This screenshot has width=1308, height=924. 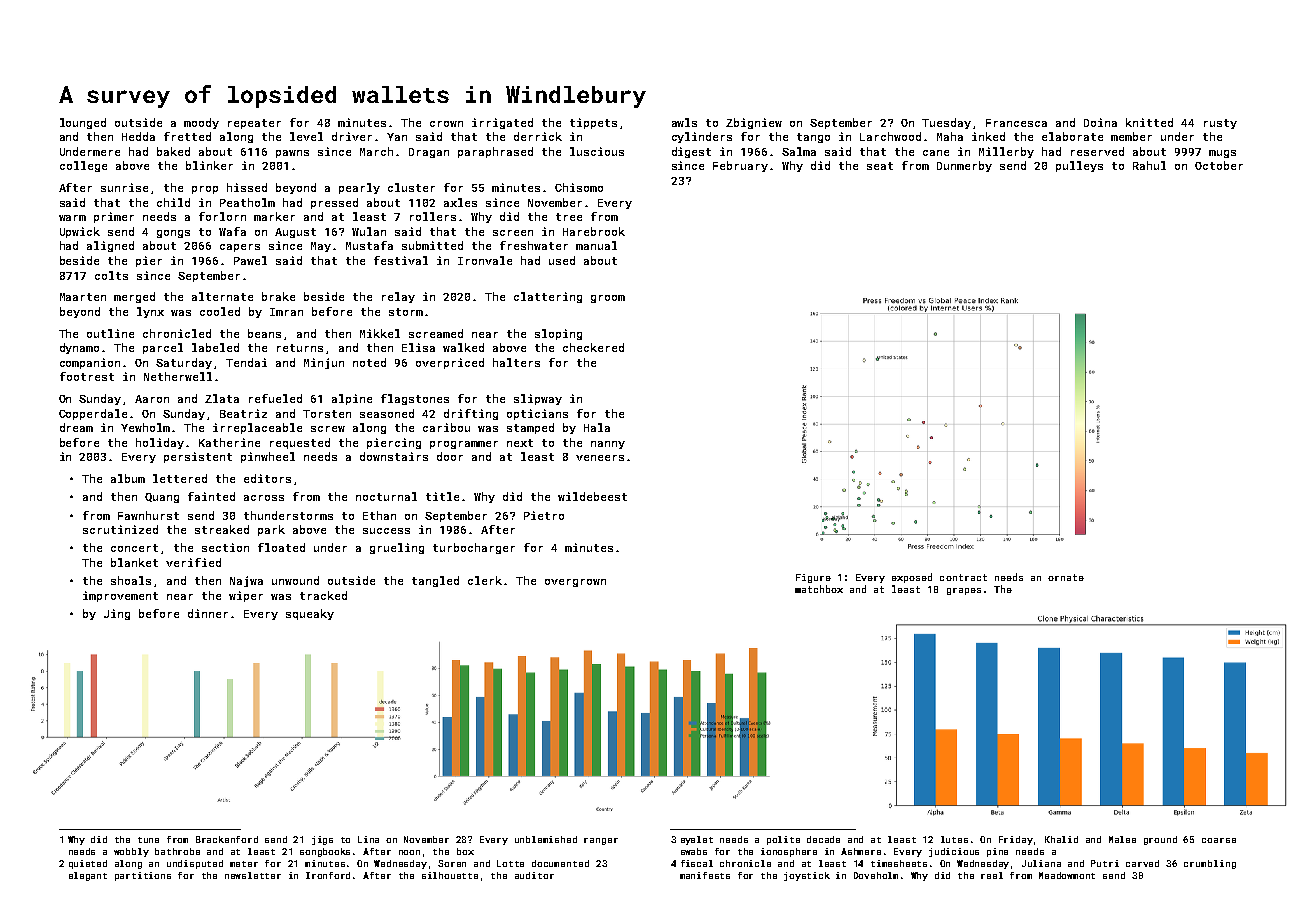 What do you see at coordinates (368, 839) in the screenshot?
I see `Lina` at bounding box center [368, 839].
